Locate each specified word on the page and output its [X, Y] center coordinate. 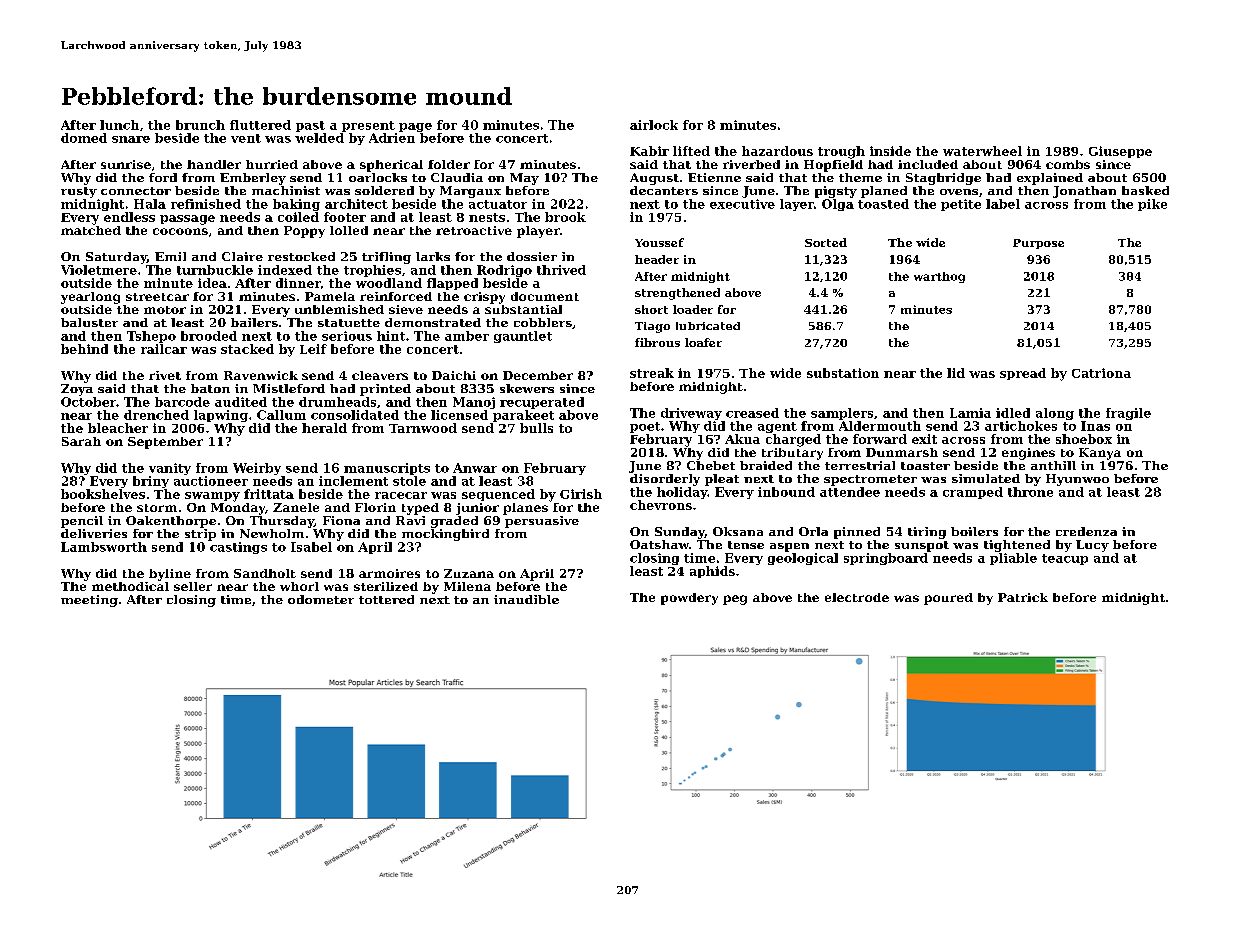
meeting [89, 601]
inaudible [526, 599]
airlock [654, 125]
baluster [89, 322]
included [928, 164]
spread [1023, 374]
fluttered [260, 125]
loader [693, 309]
